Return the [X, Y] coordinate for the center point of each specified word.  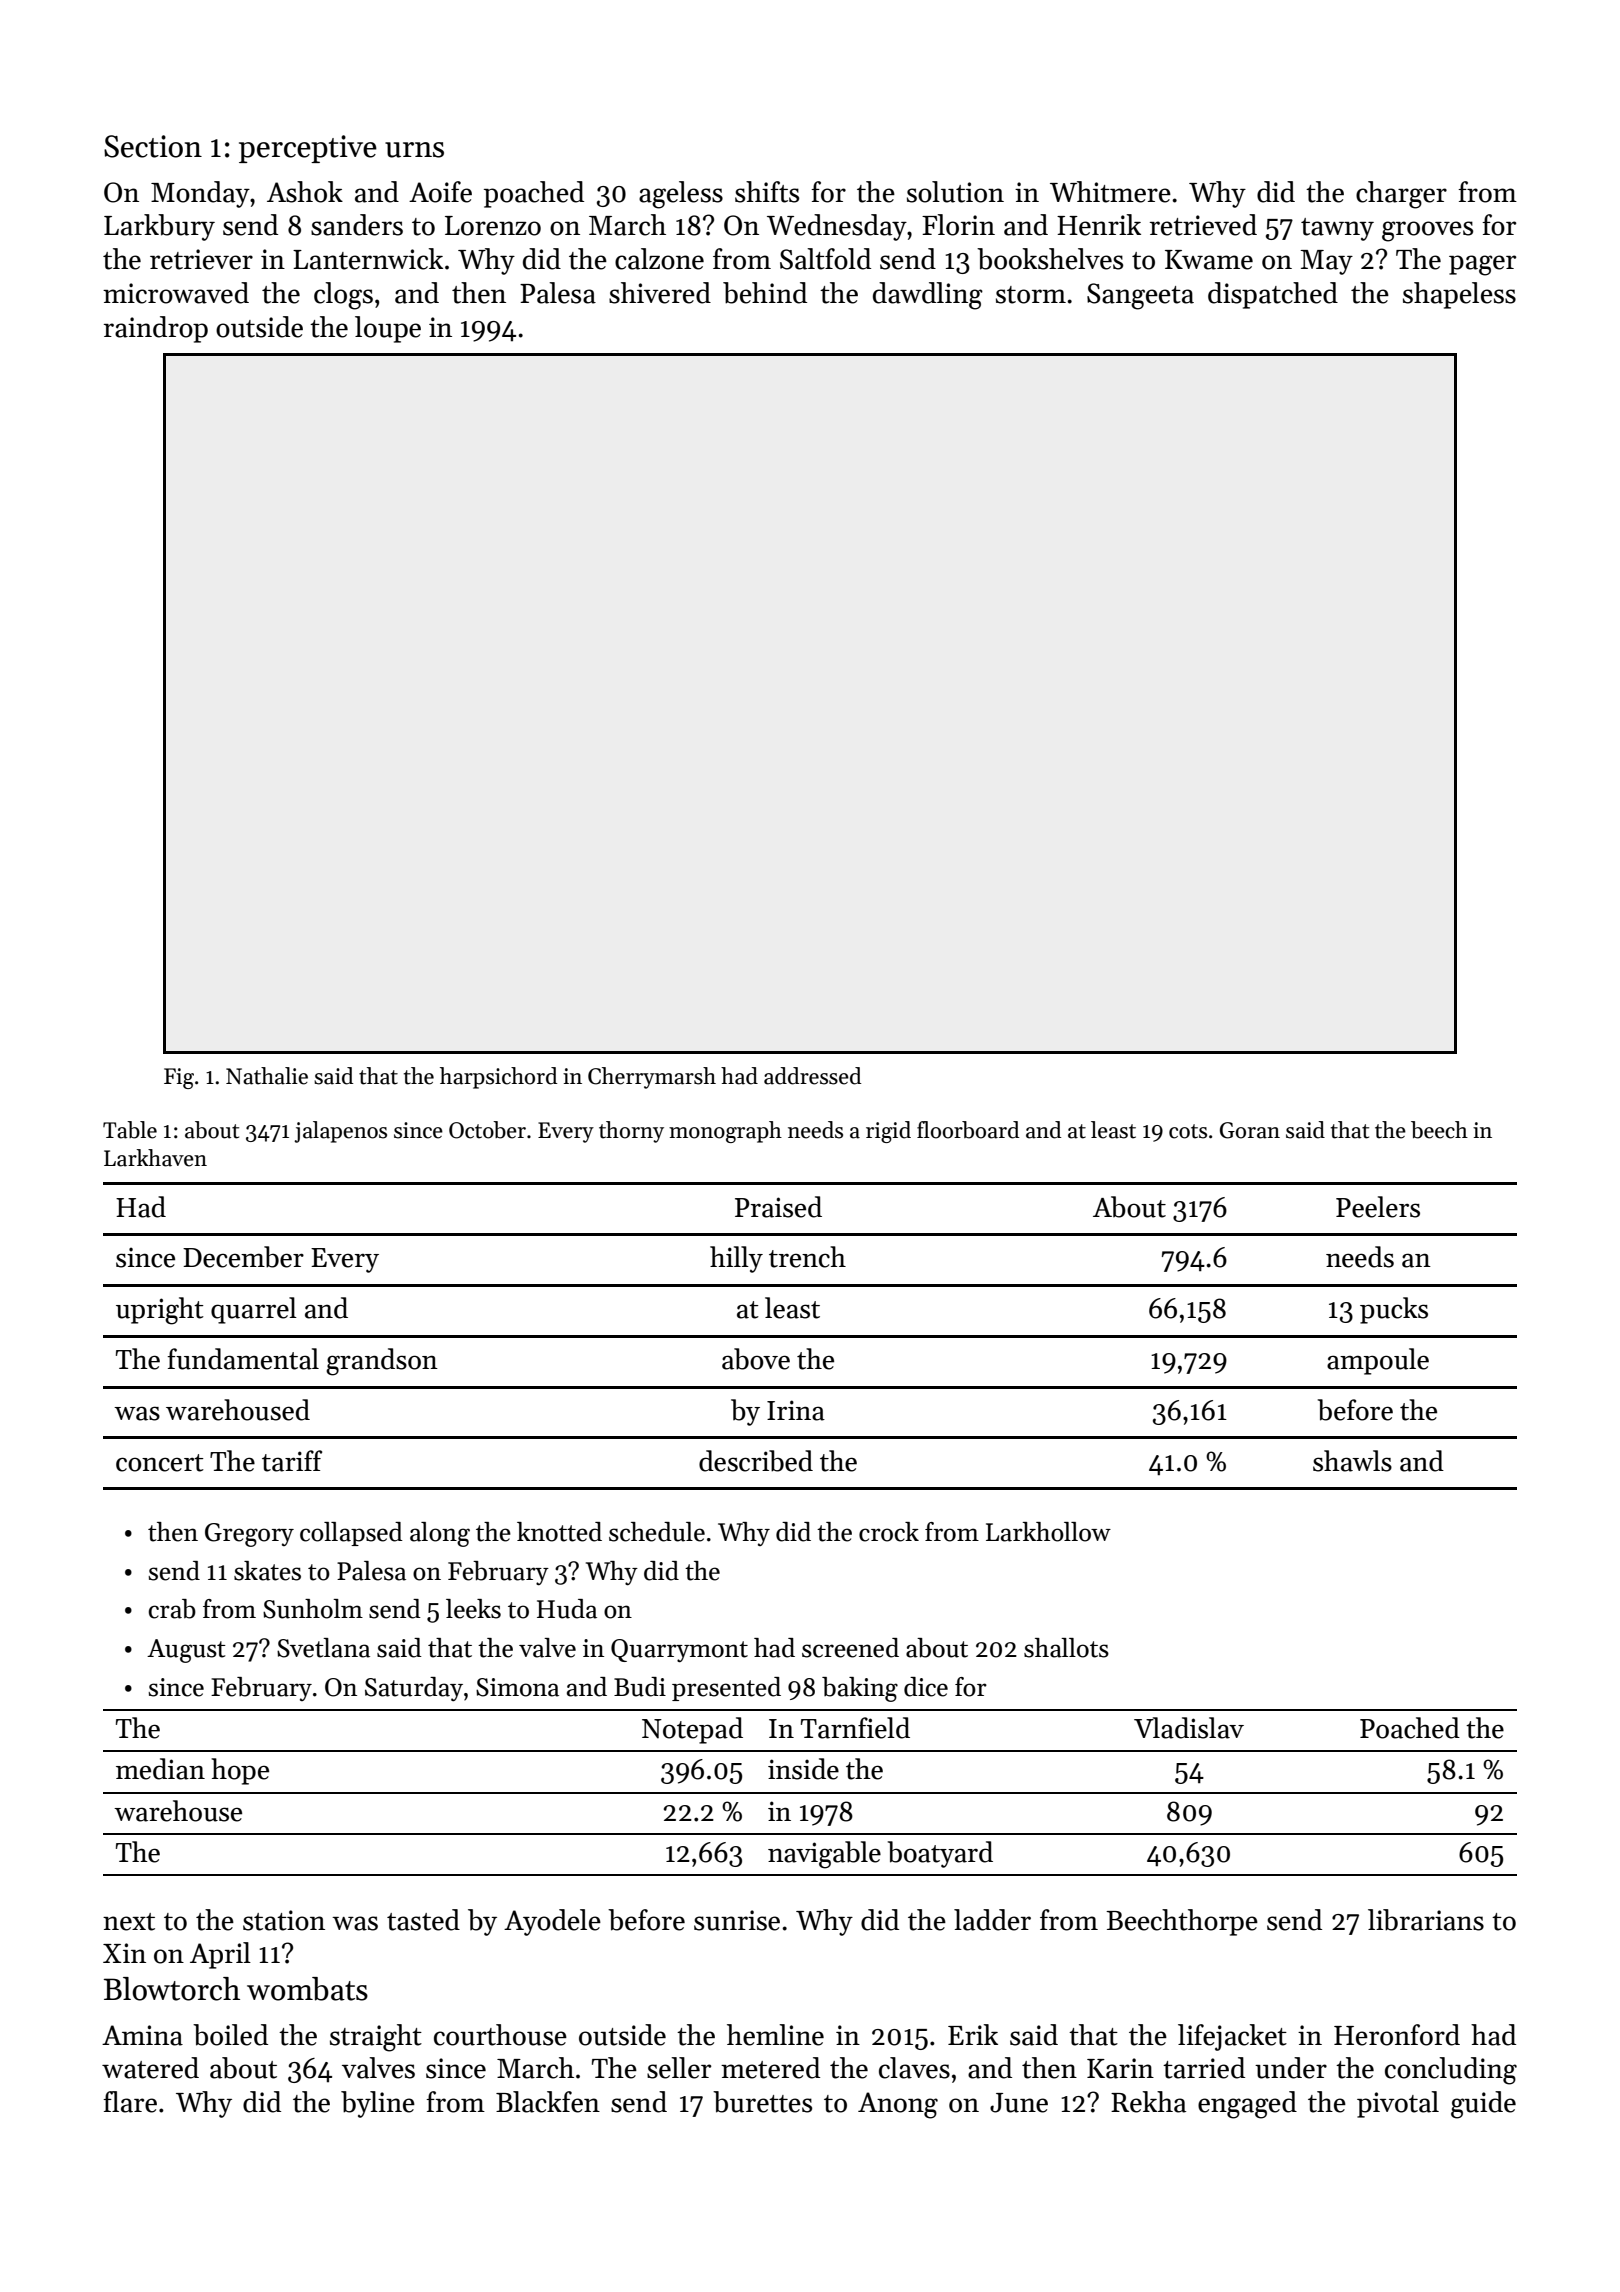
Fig [179, 1078]
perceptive [308, 149]
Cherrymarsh [652, 1078]
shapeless [1459, 295]
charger [1401, 195]
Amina [142, 2035]
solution [955, 192]
